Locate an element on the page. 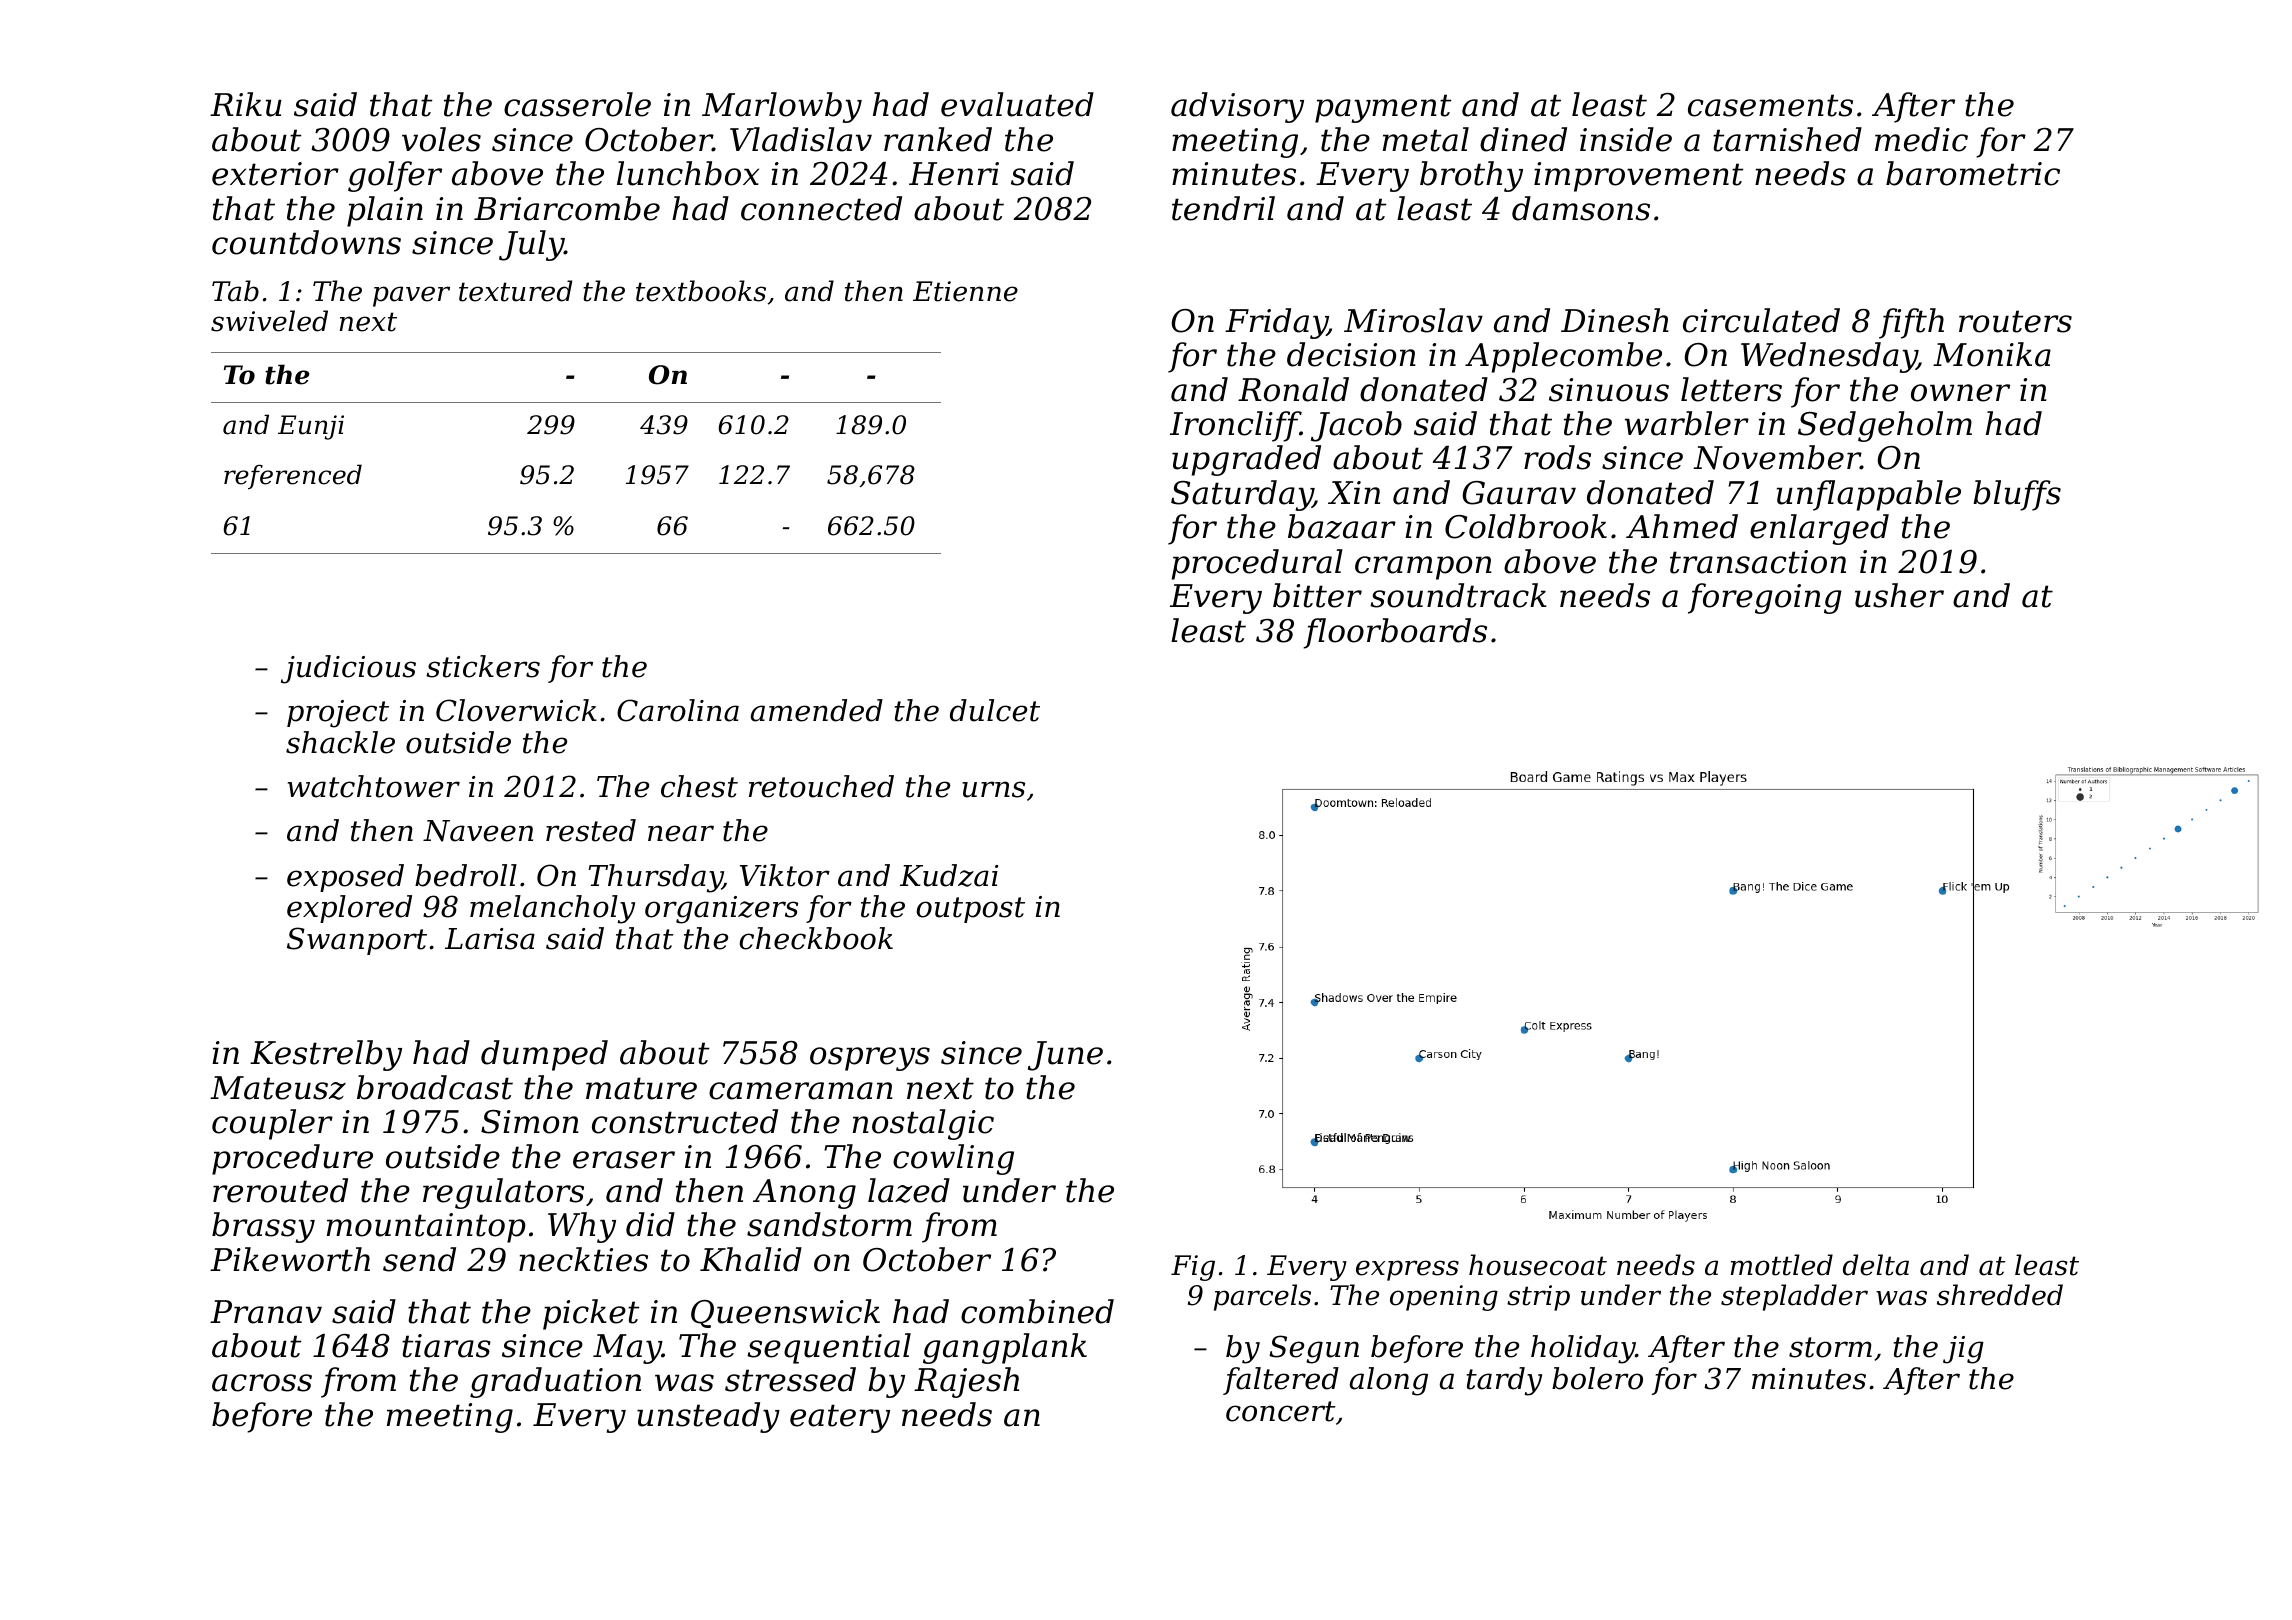 Image resolution: width=2292 pixels, height=1620 pixels. Ironcliff is located at coordinates (1235, 426).
